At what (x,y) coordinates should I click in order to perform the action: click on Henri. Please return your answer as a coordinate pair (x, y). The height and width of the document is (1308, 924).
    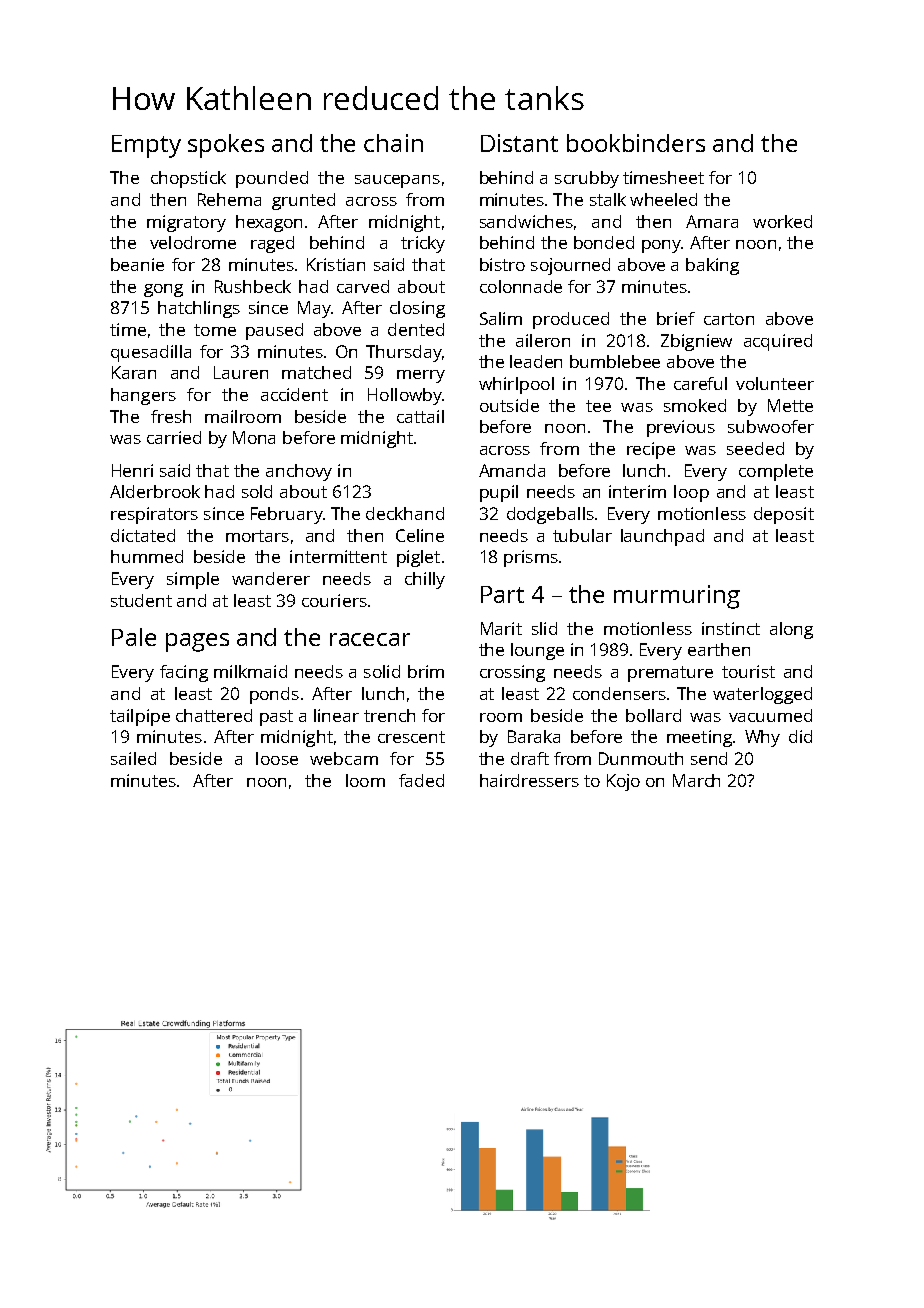
    Looking at the image, I should click on (132, 470).
